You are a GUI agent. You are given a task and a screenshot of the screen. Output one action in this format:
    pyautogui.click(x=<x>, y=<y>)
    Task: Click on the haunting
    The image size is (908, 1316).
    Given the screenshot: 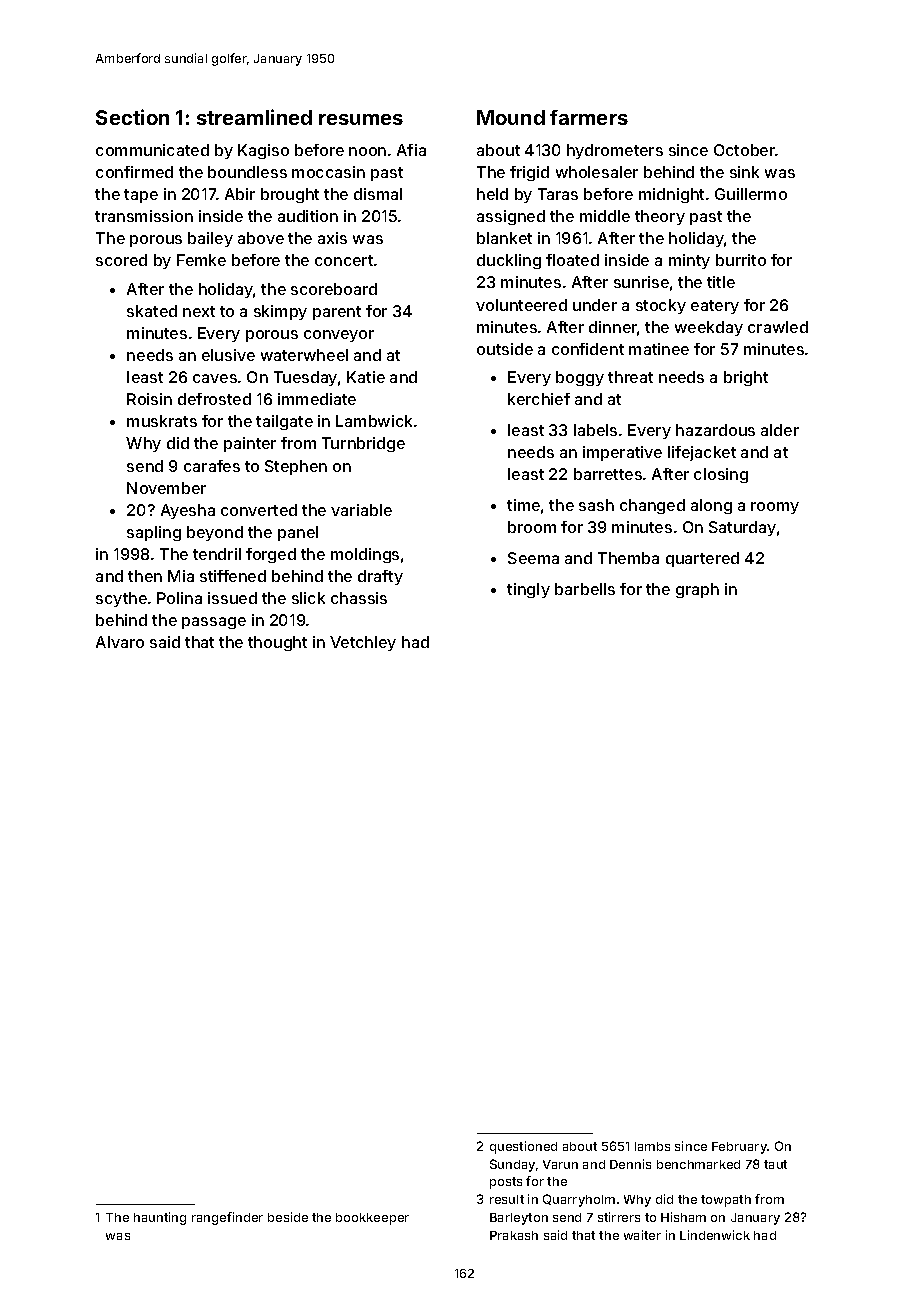 What is the action you would take?
    pyautogui.click(x=160, y=1218)
